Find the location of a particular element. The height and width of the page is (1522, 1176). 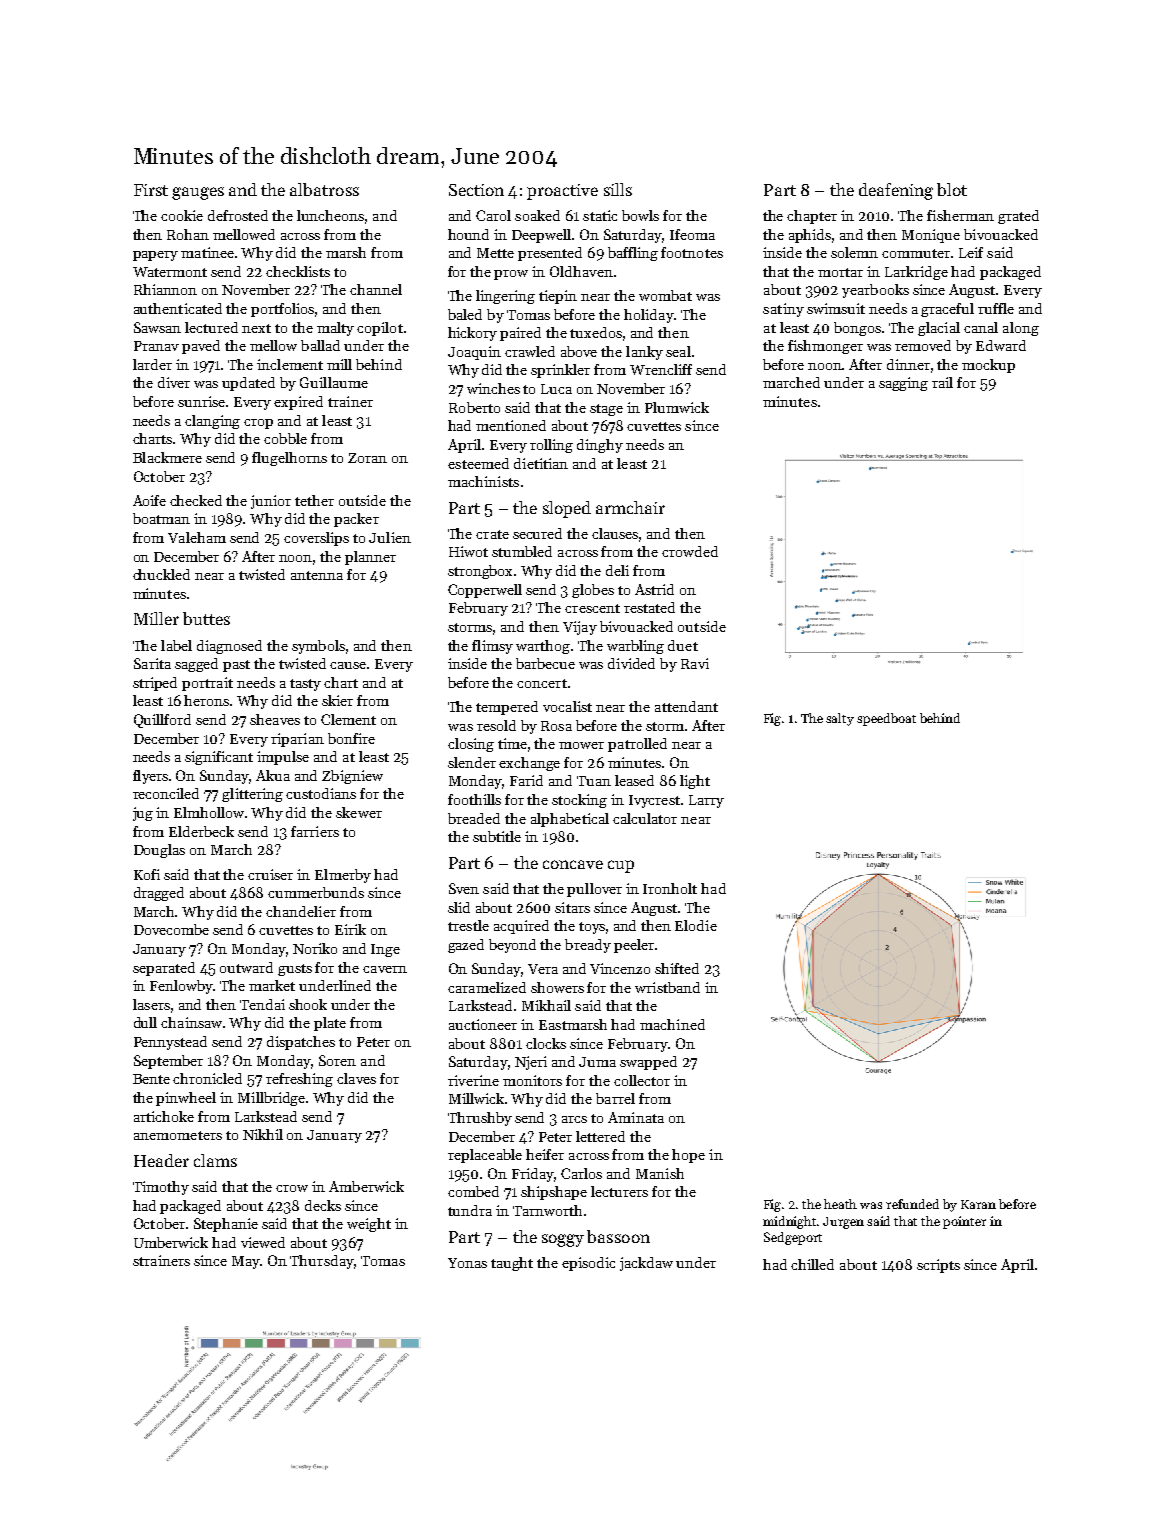

Elodie is located at coordinates (696, 925).
